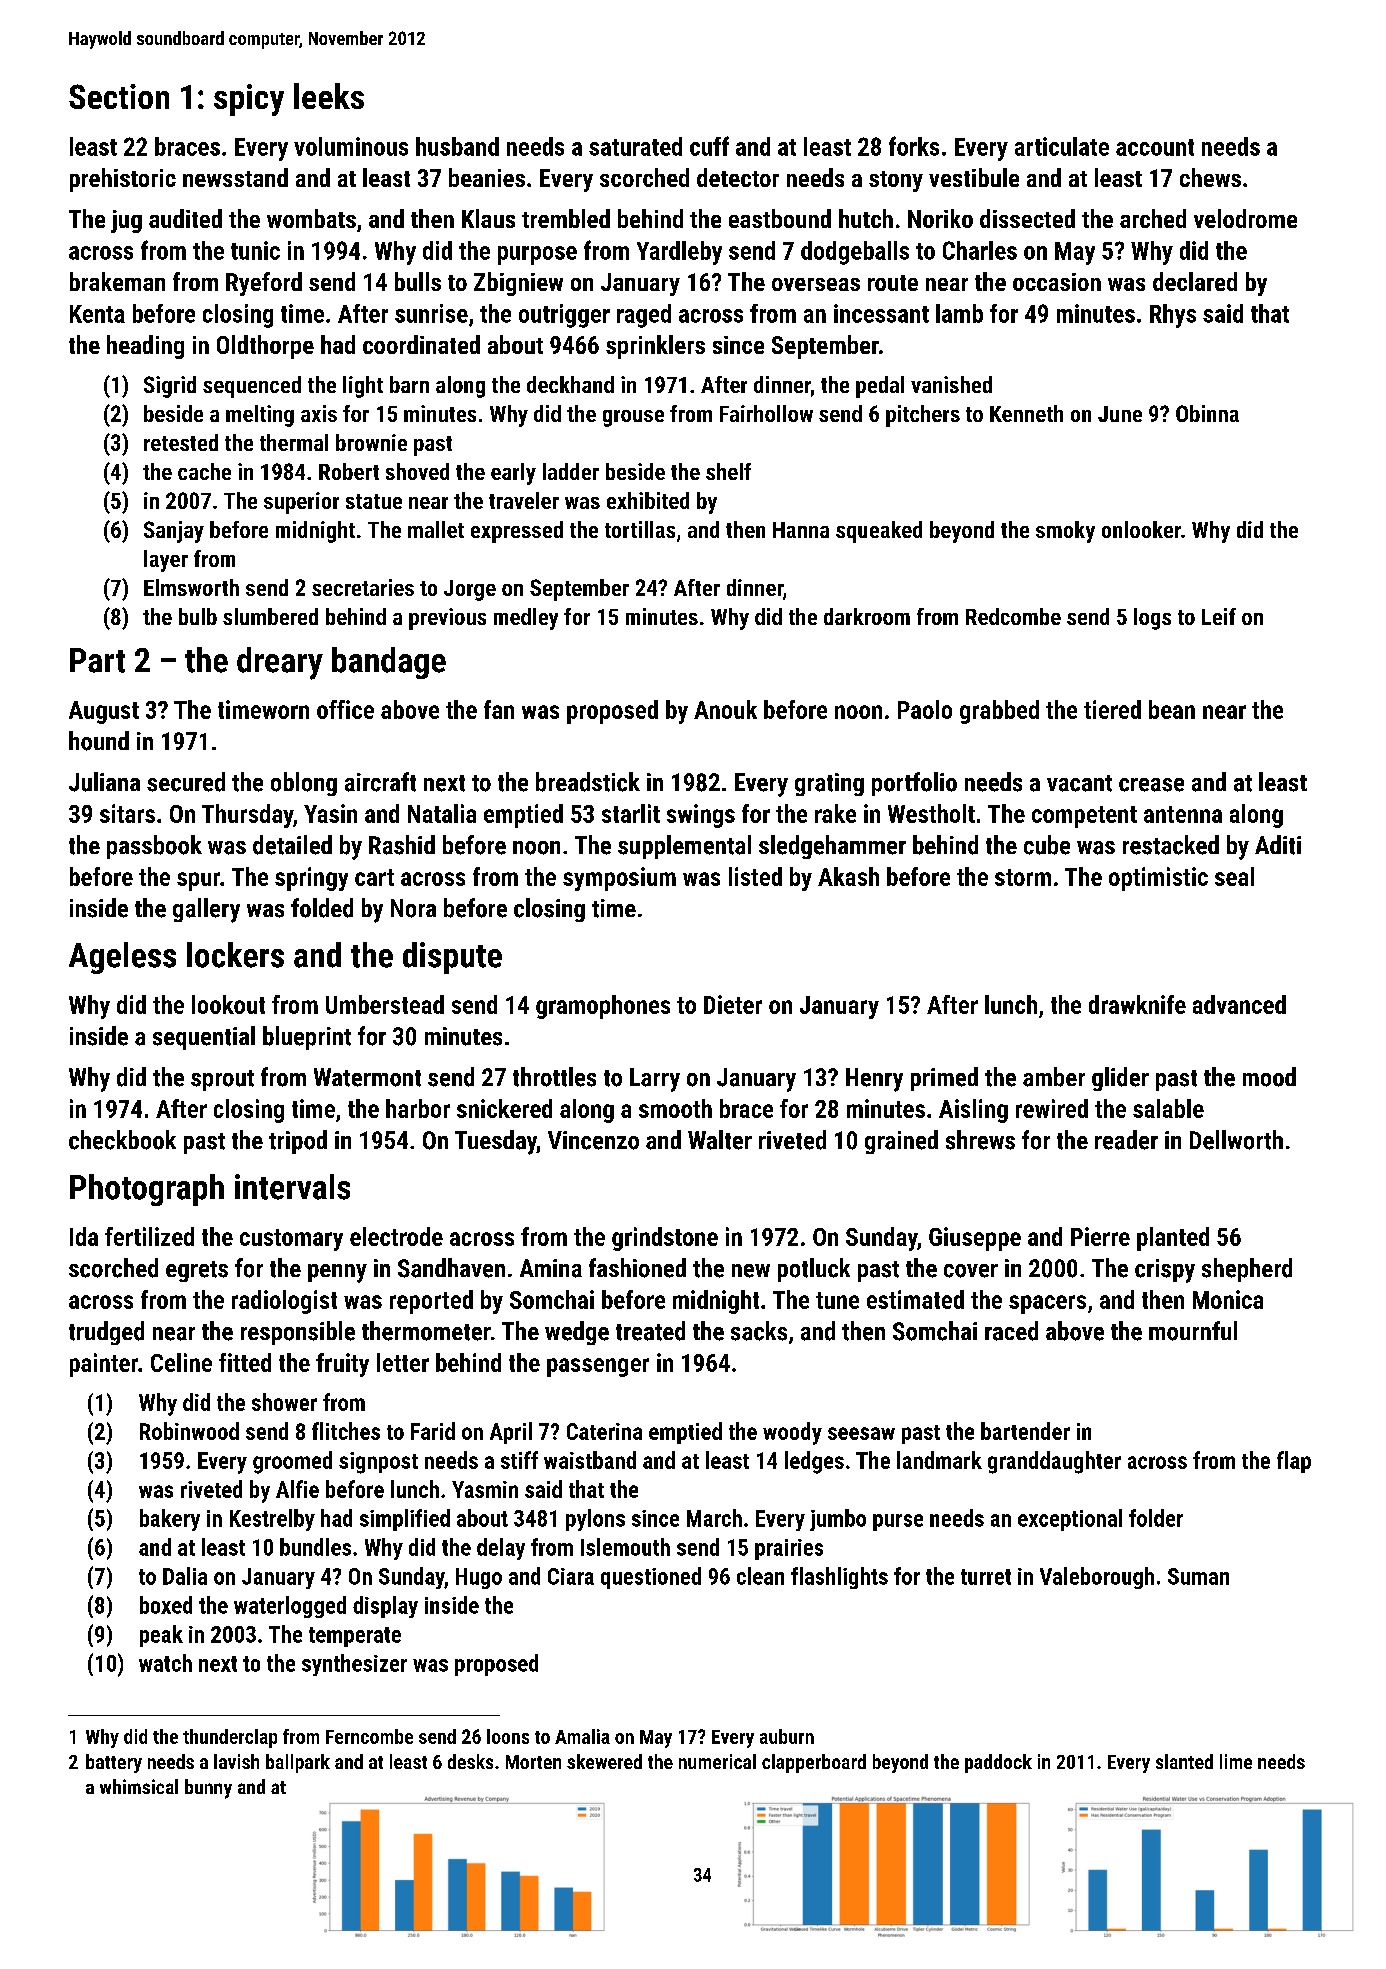 Image resolution: width=1386 pixels, height=1969 pixels. I want to click on glider, so click(1120, 1079).
